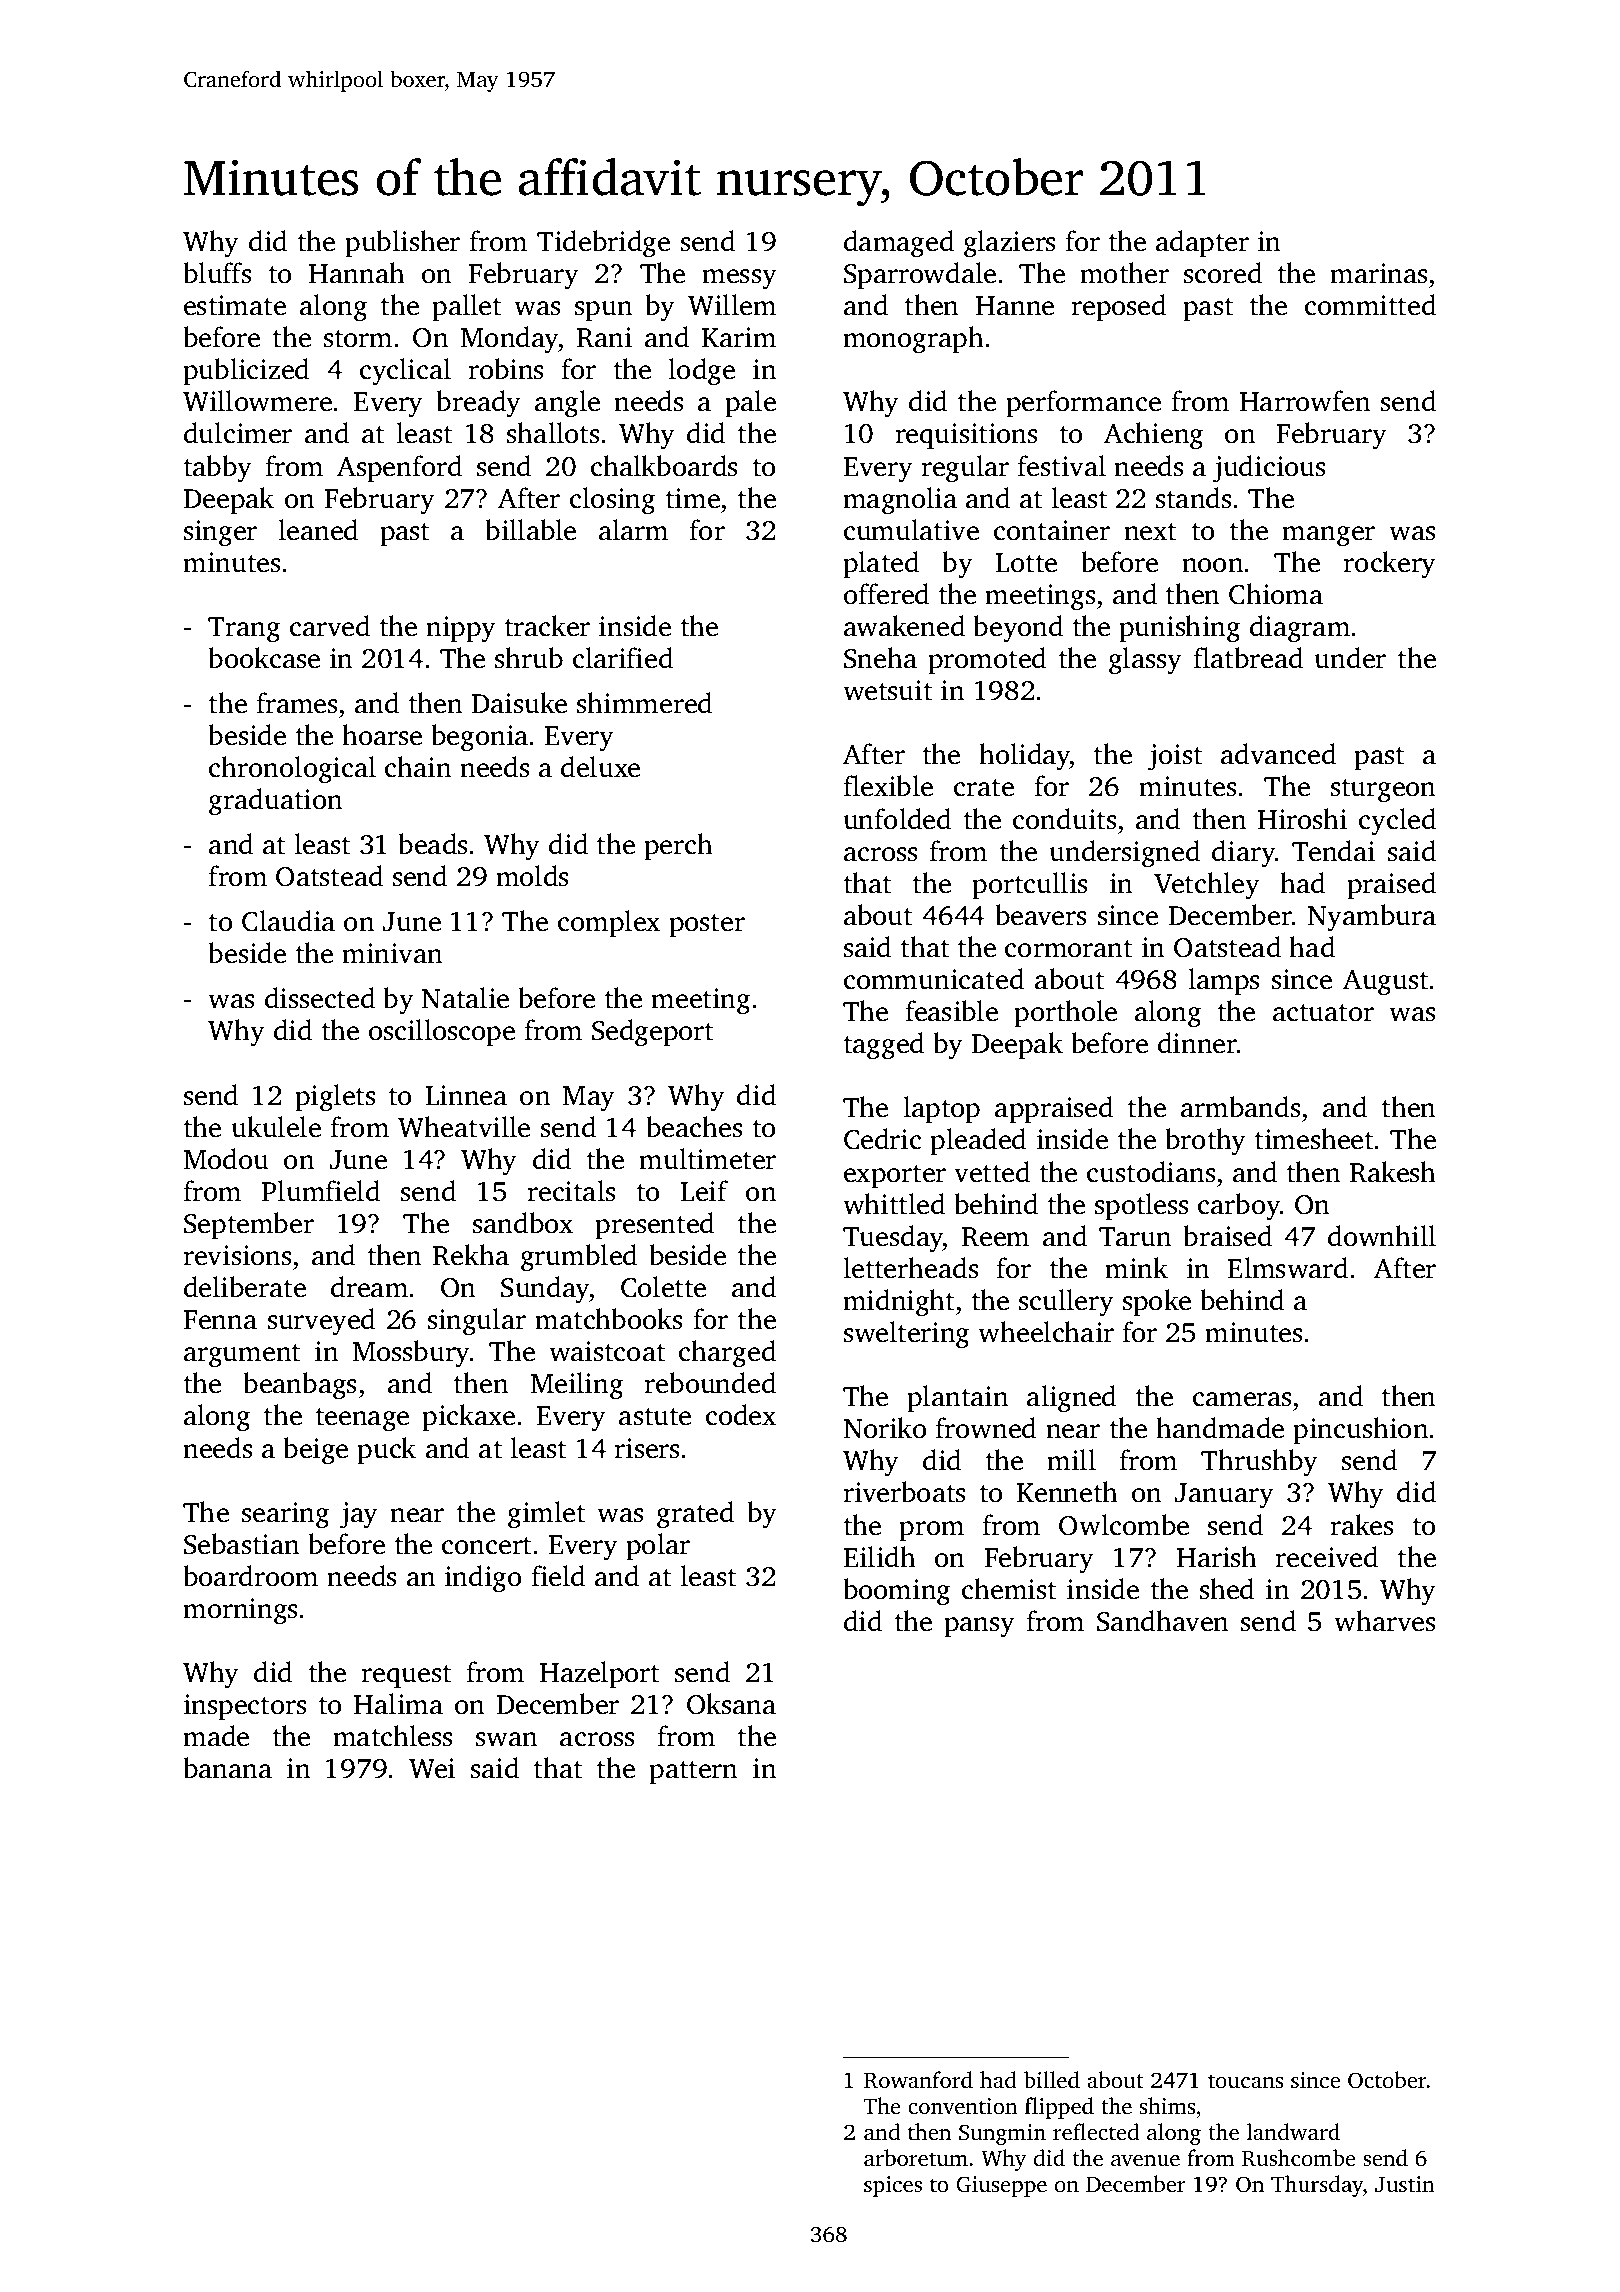 The width and height of the page is (1620, 2292). What do you see at coordinates (226, 1159) in the page?
I see `Modou` at bounding box center [226, 1159].
